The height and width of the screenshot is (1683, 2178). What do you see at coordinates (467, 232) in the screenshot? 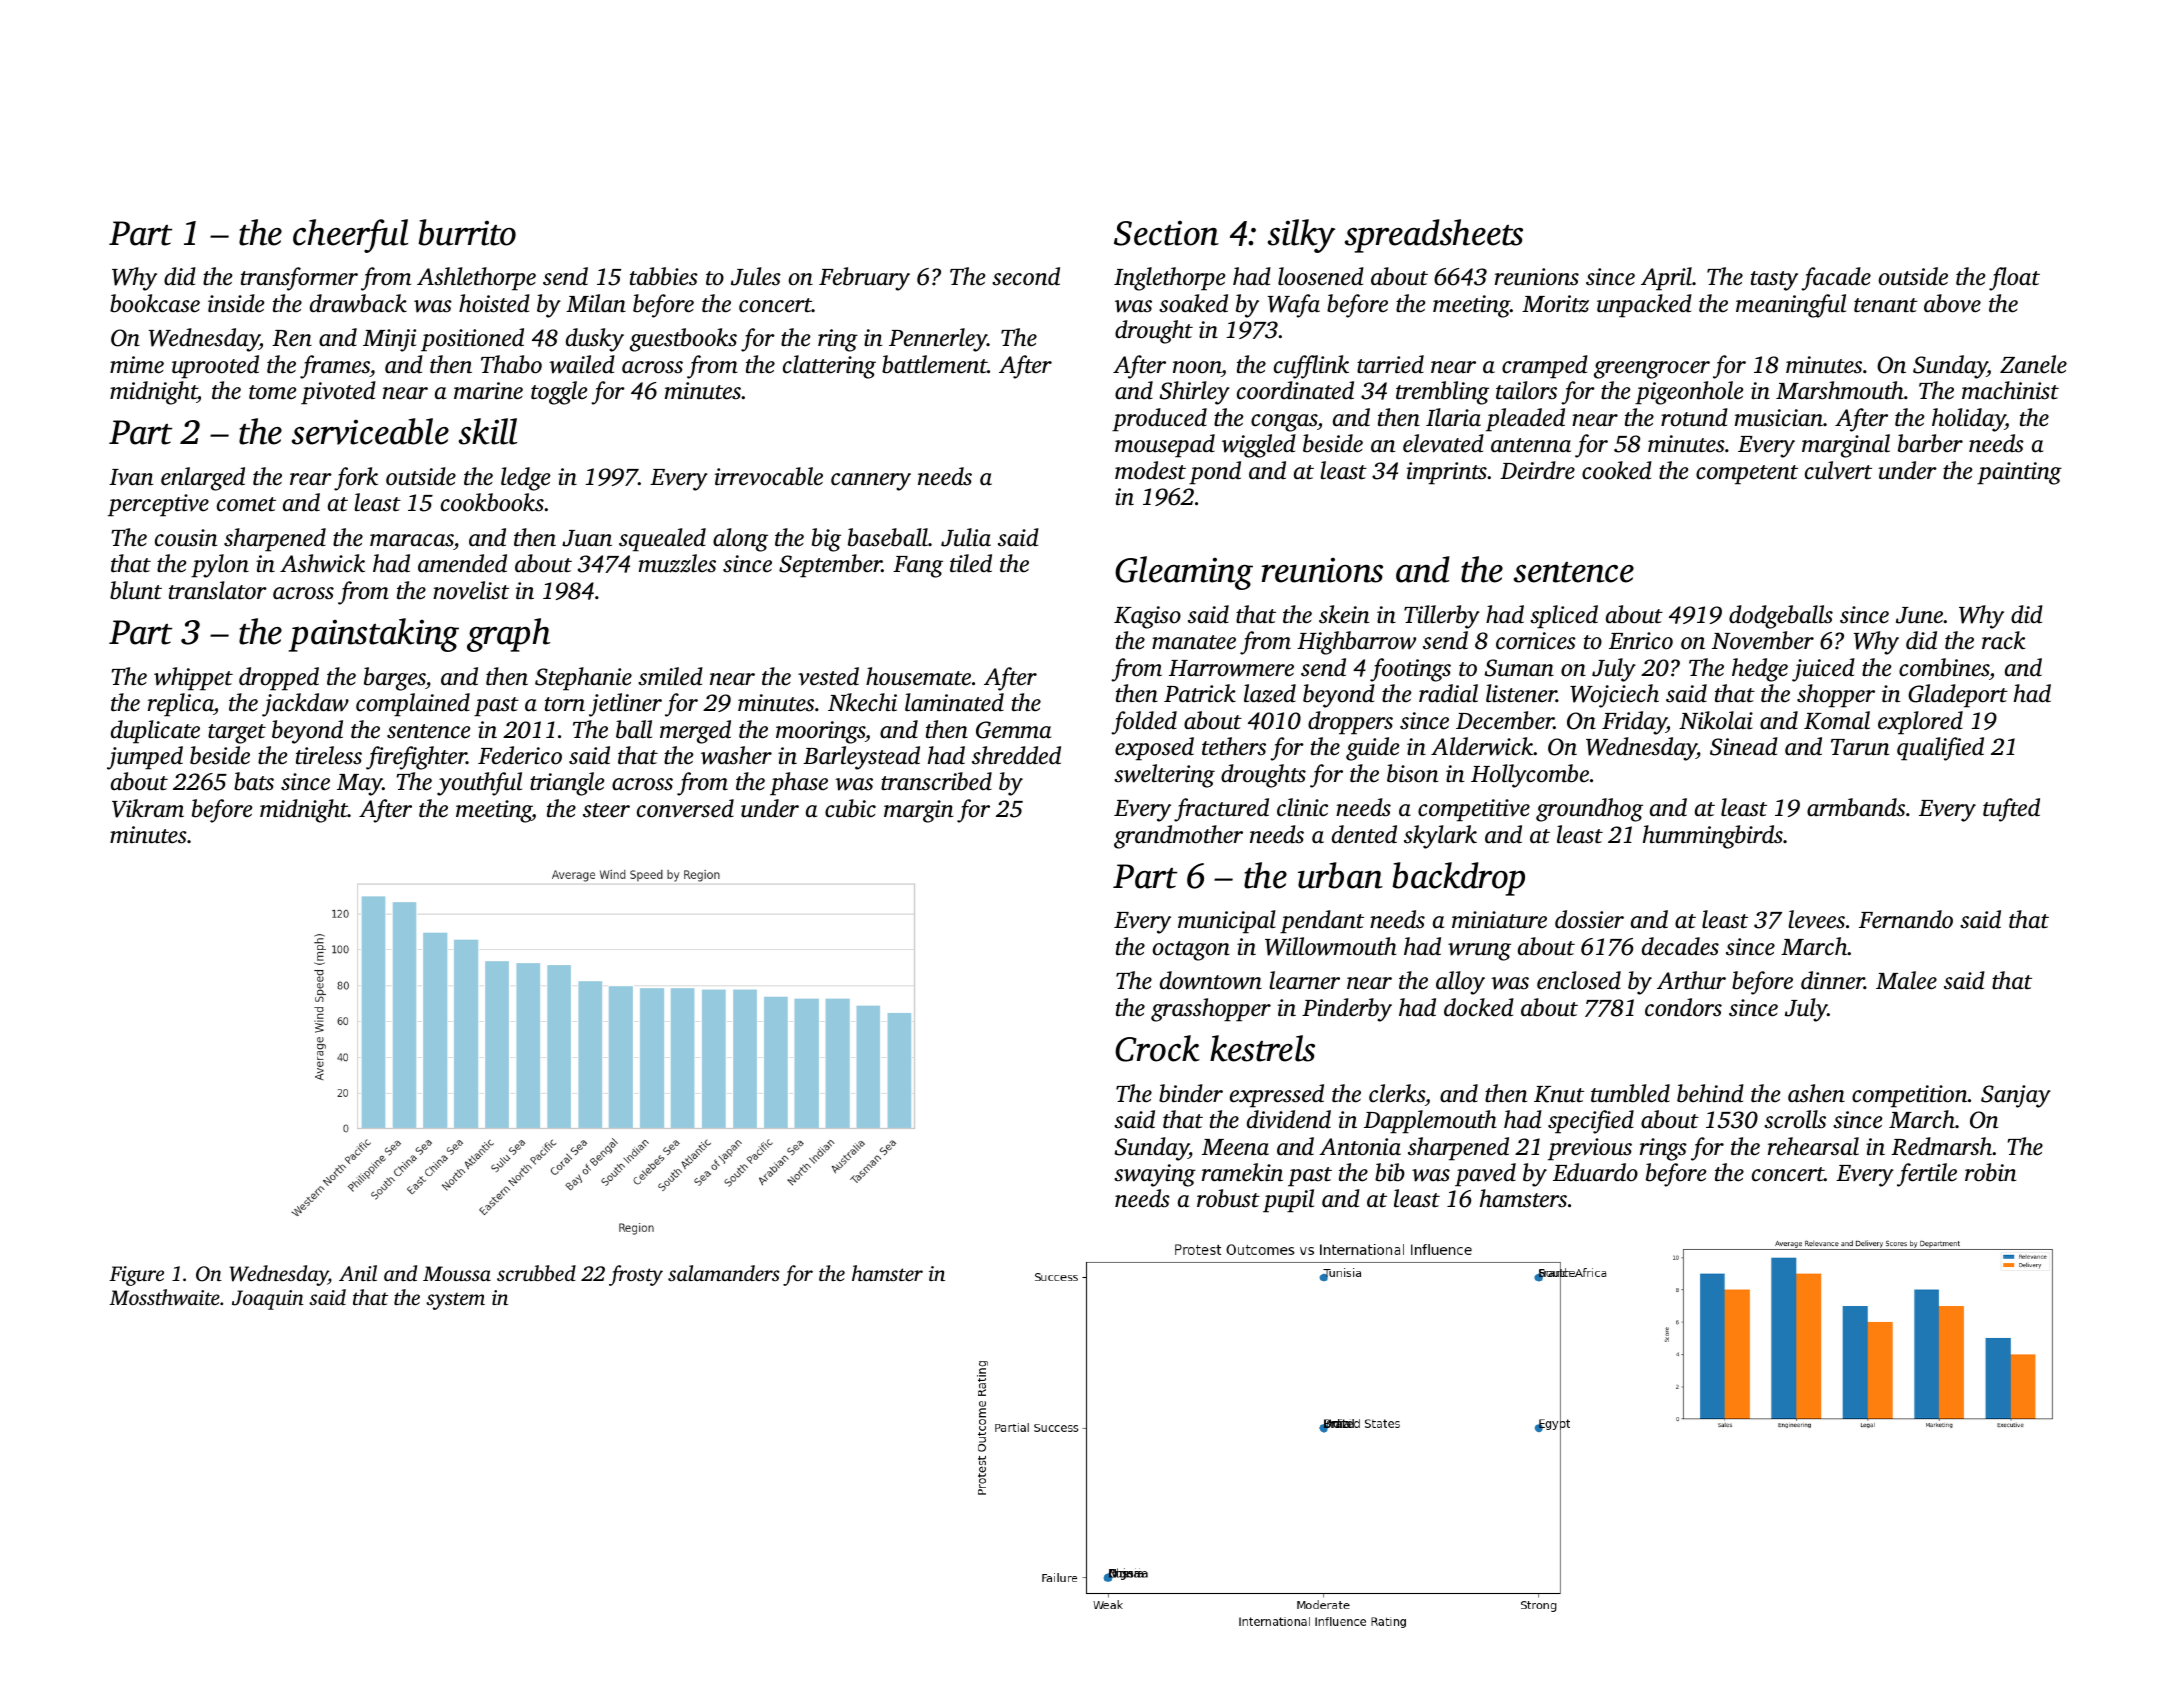
I see `burrito` at bounding box center [467, 232].
